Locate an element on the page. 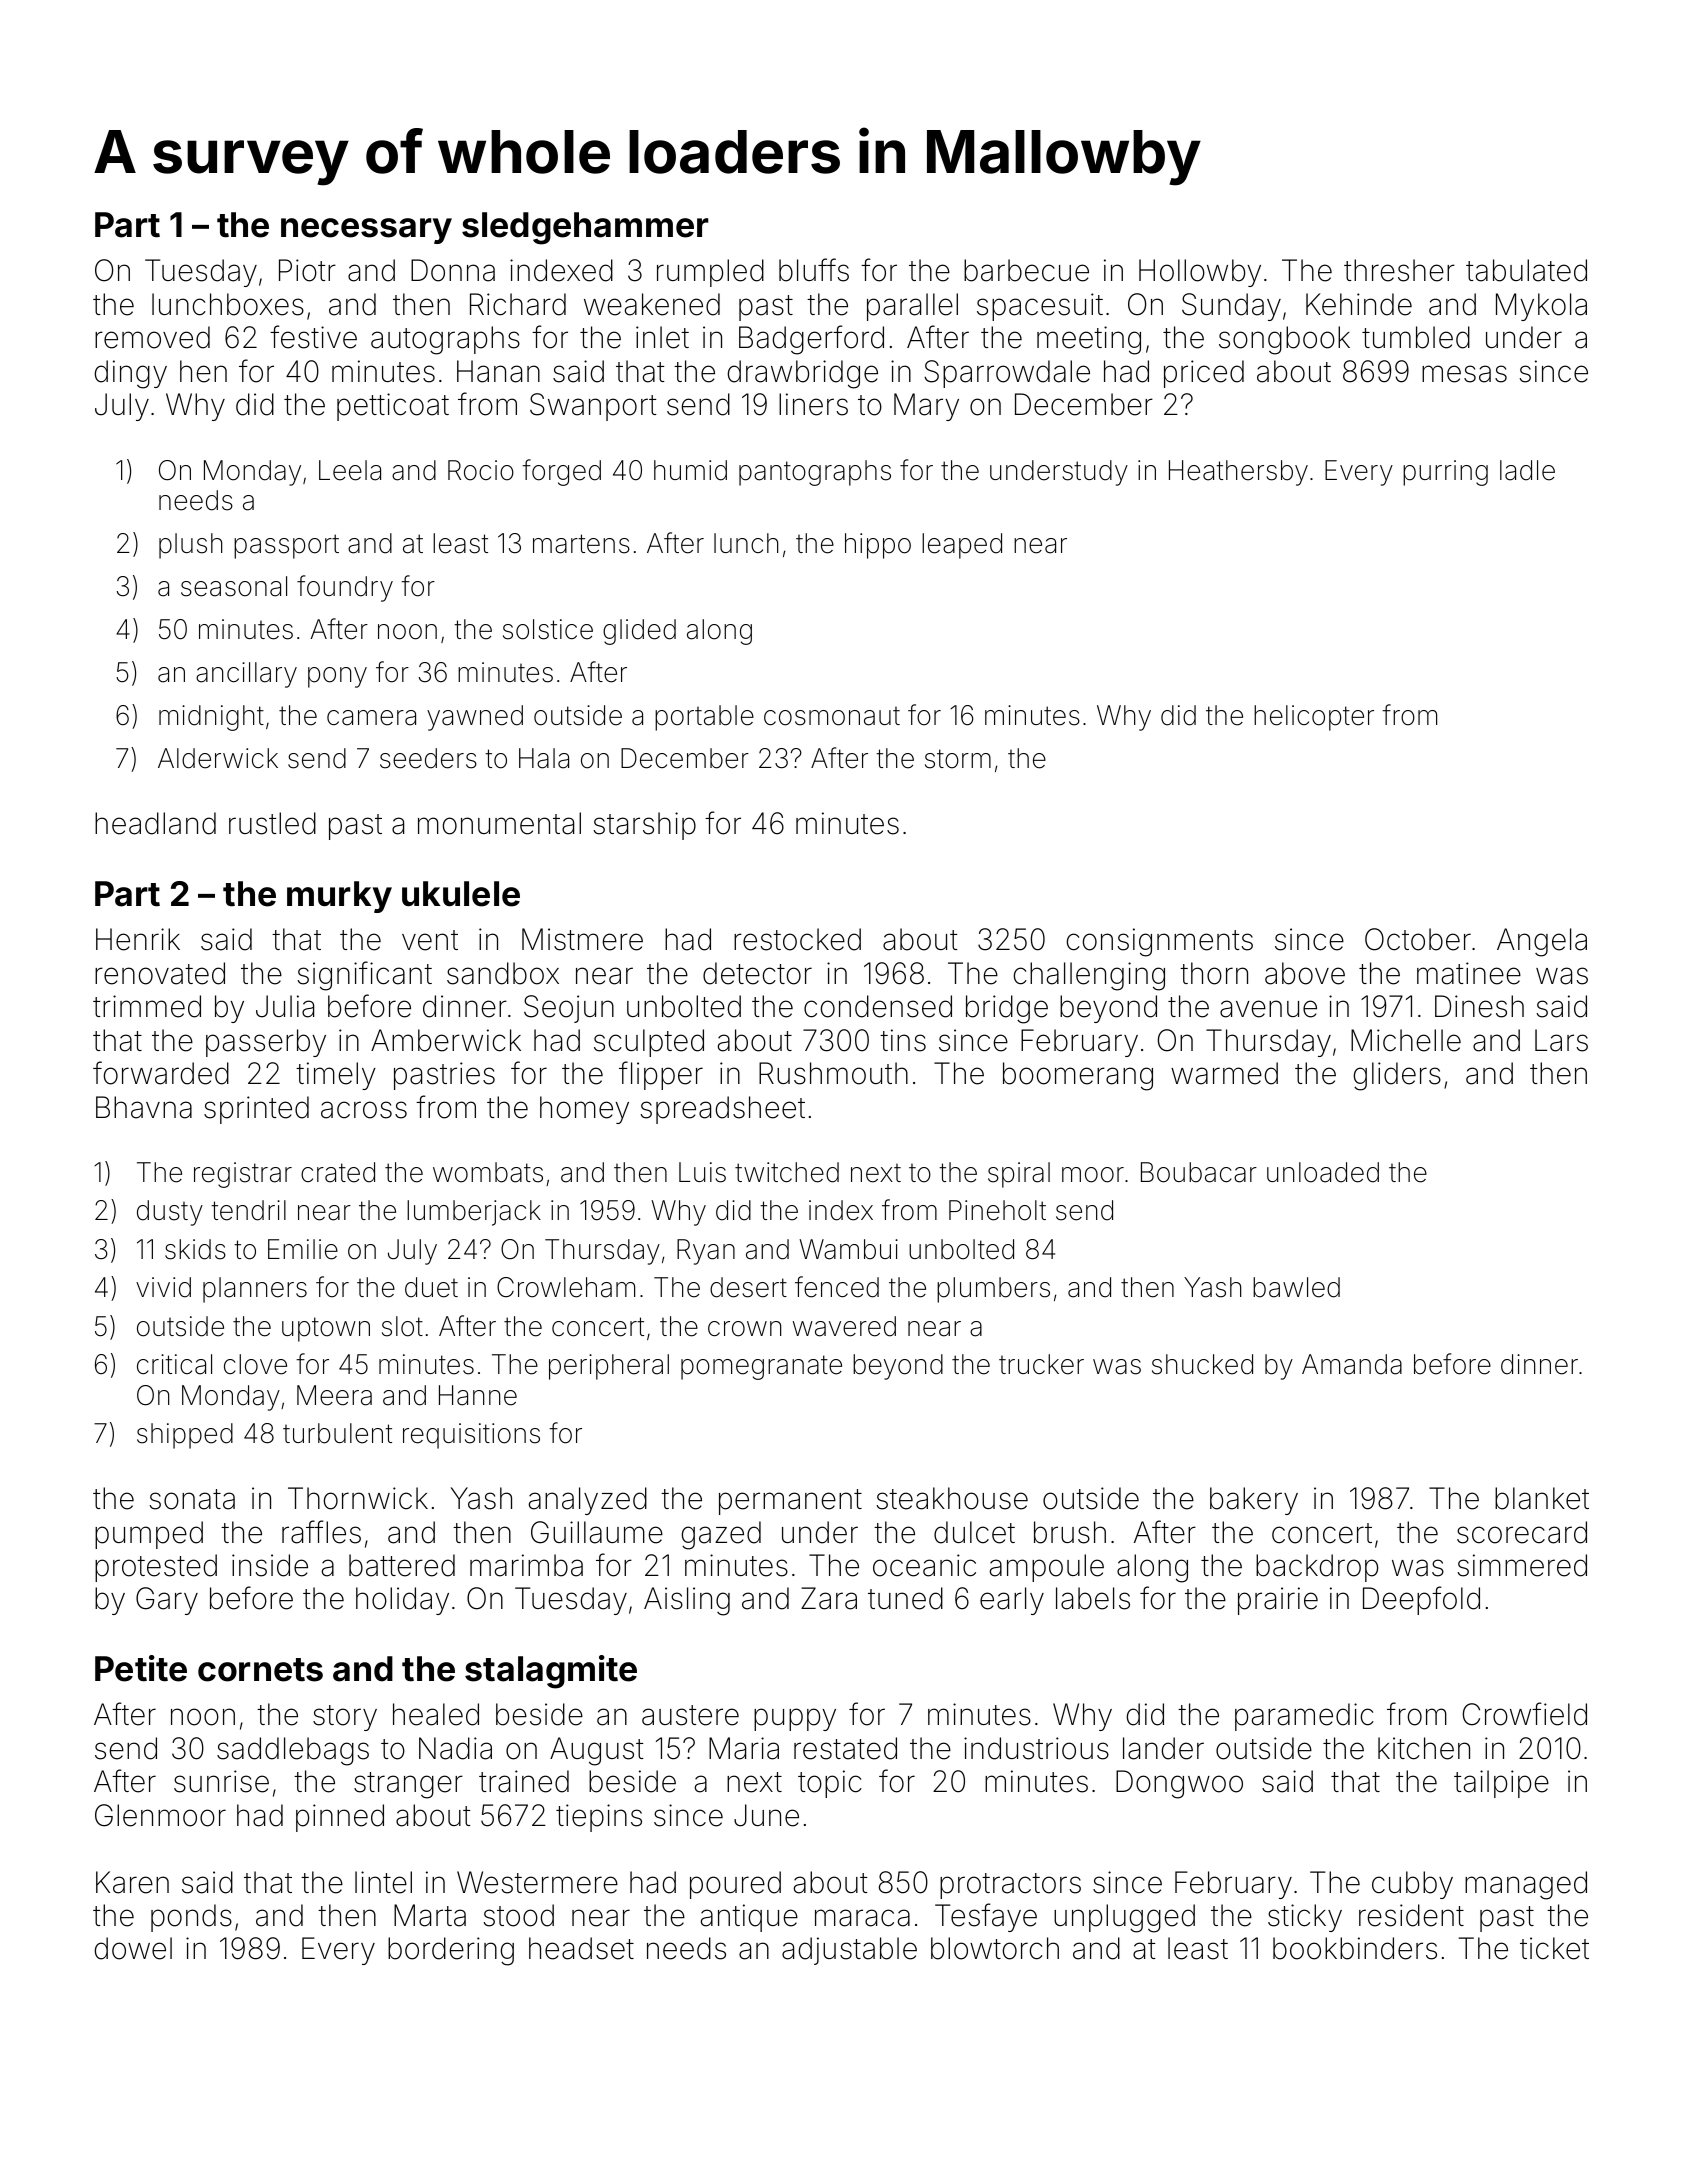 The width and height of the document is (1683, 2178). blanket is located at coordinates (1542, 1498).
